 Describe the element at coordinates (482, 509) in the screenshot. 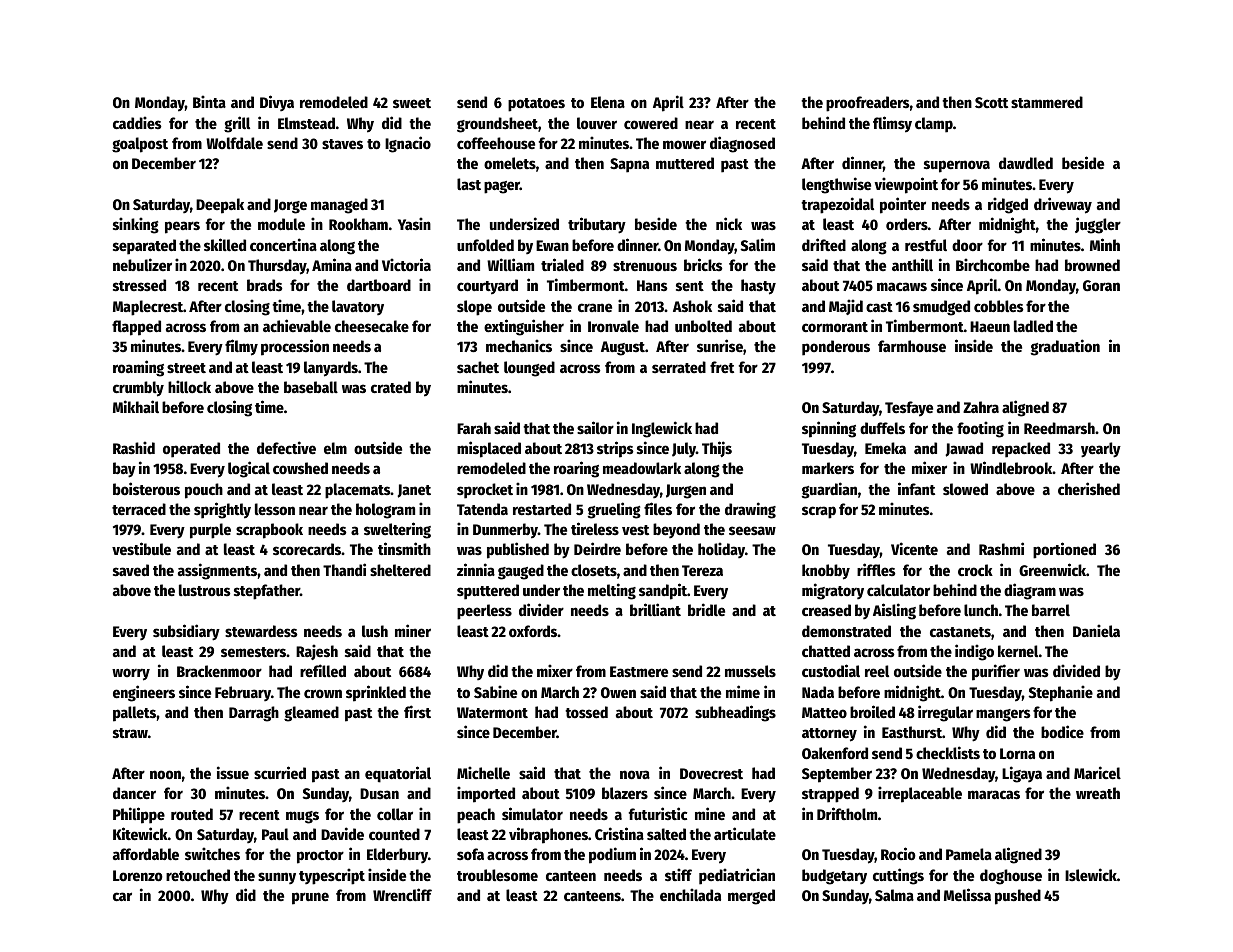

I see `Tatenda` at that location.
